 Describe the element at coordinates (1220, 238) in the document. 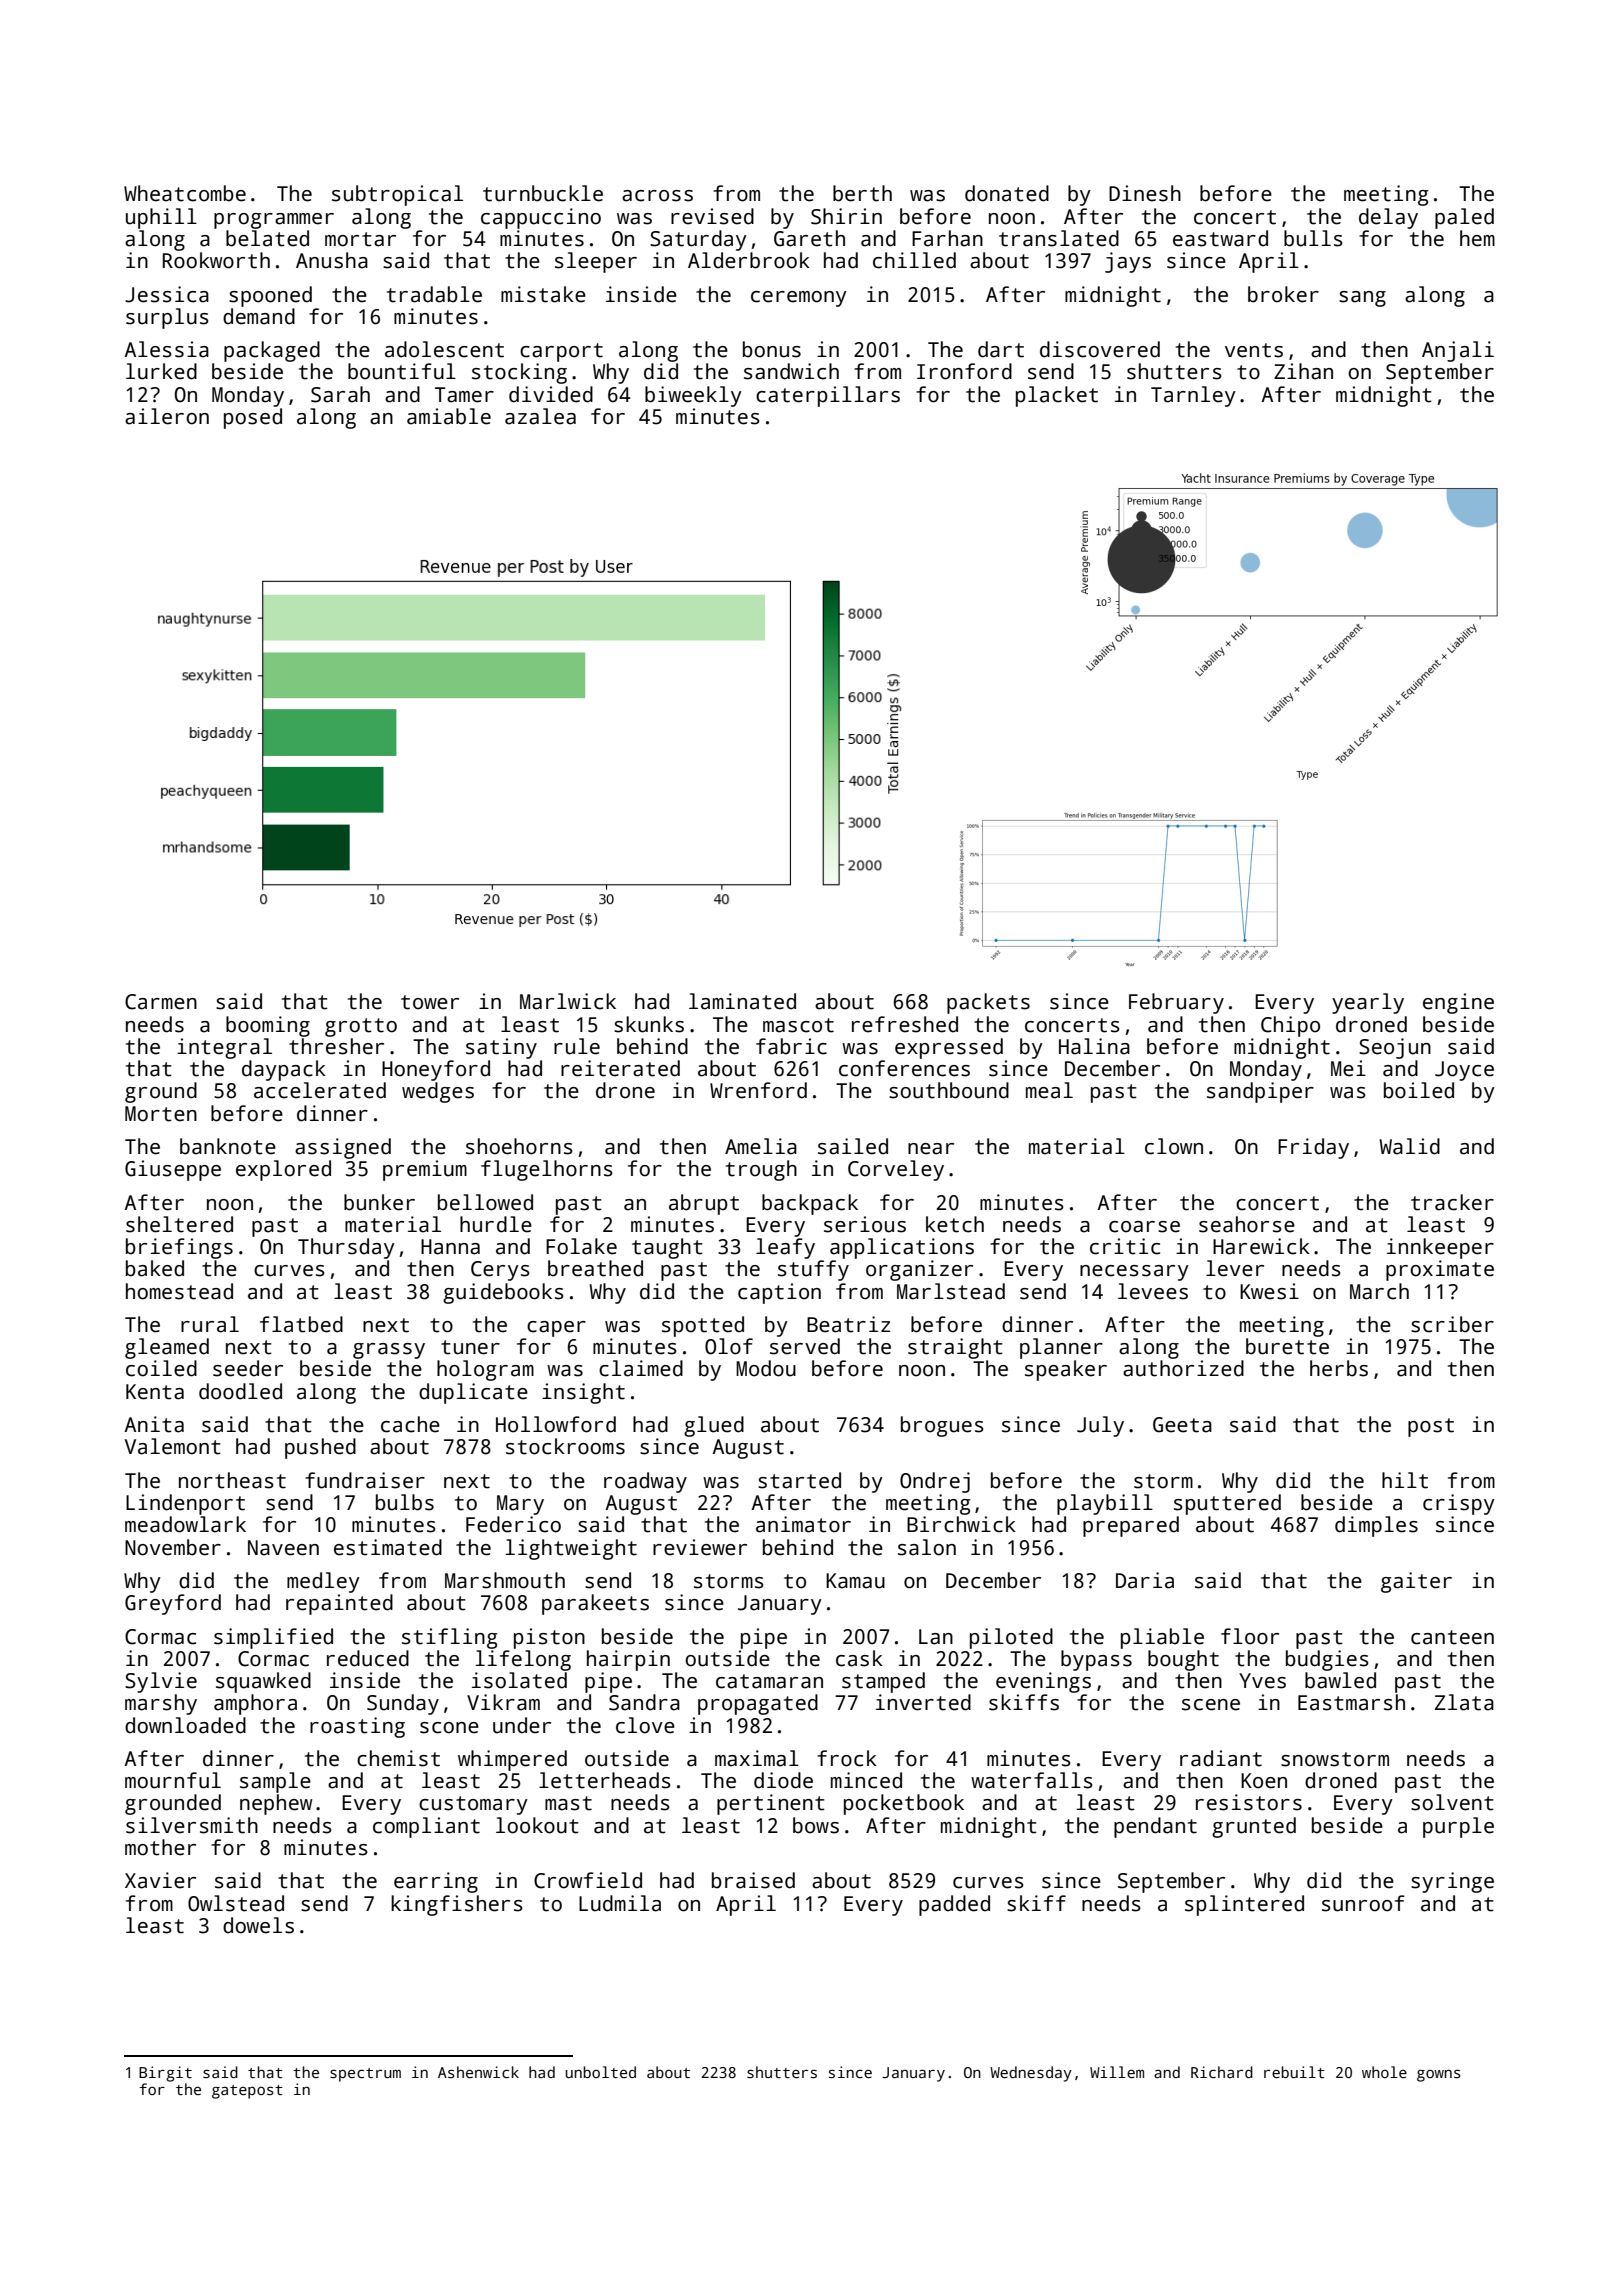

I see `eastward` at that location.
